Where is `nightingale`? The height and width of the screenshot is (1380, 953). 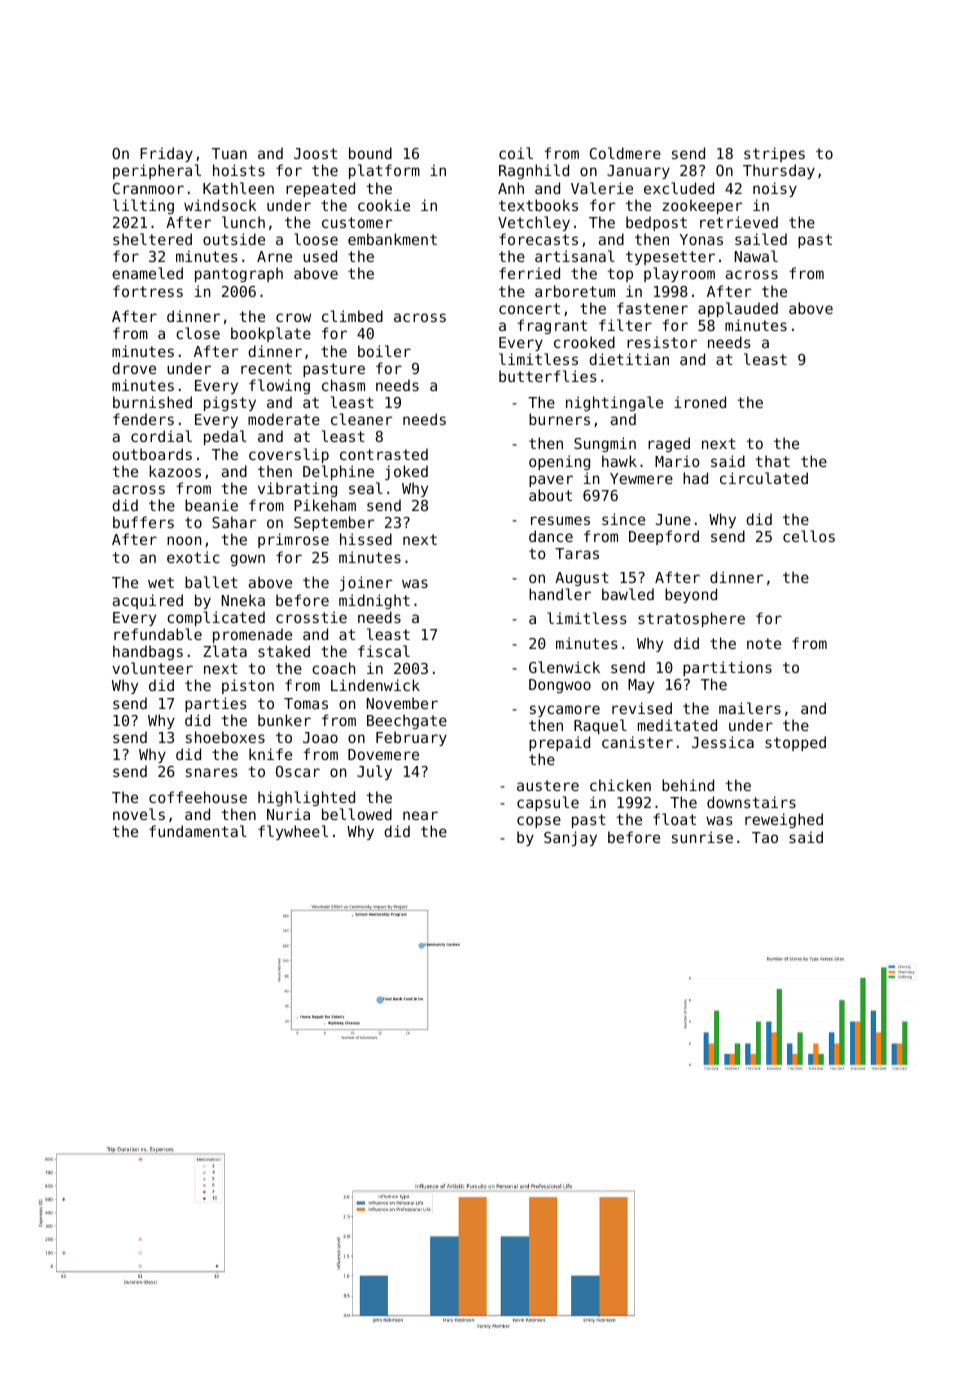 nightingale is located at coordinates (614, 403).
